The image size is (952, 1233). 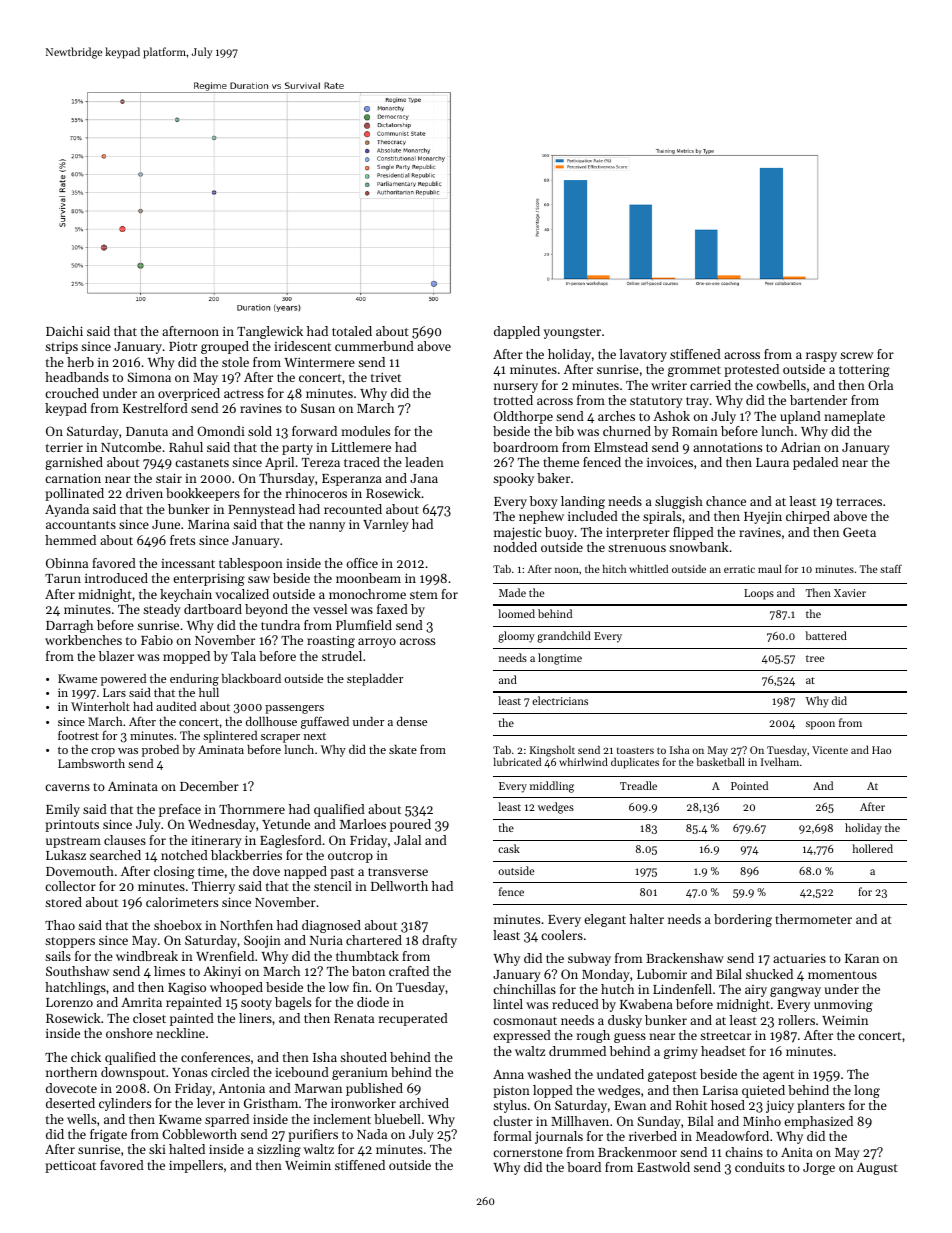 I want to click on raspy, so click(x=821, y=357).
